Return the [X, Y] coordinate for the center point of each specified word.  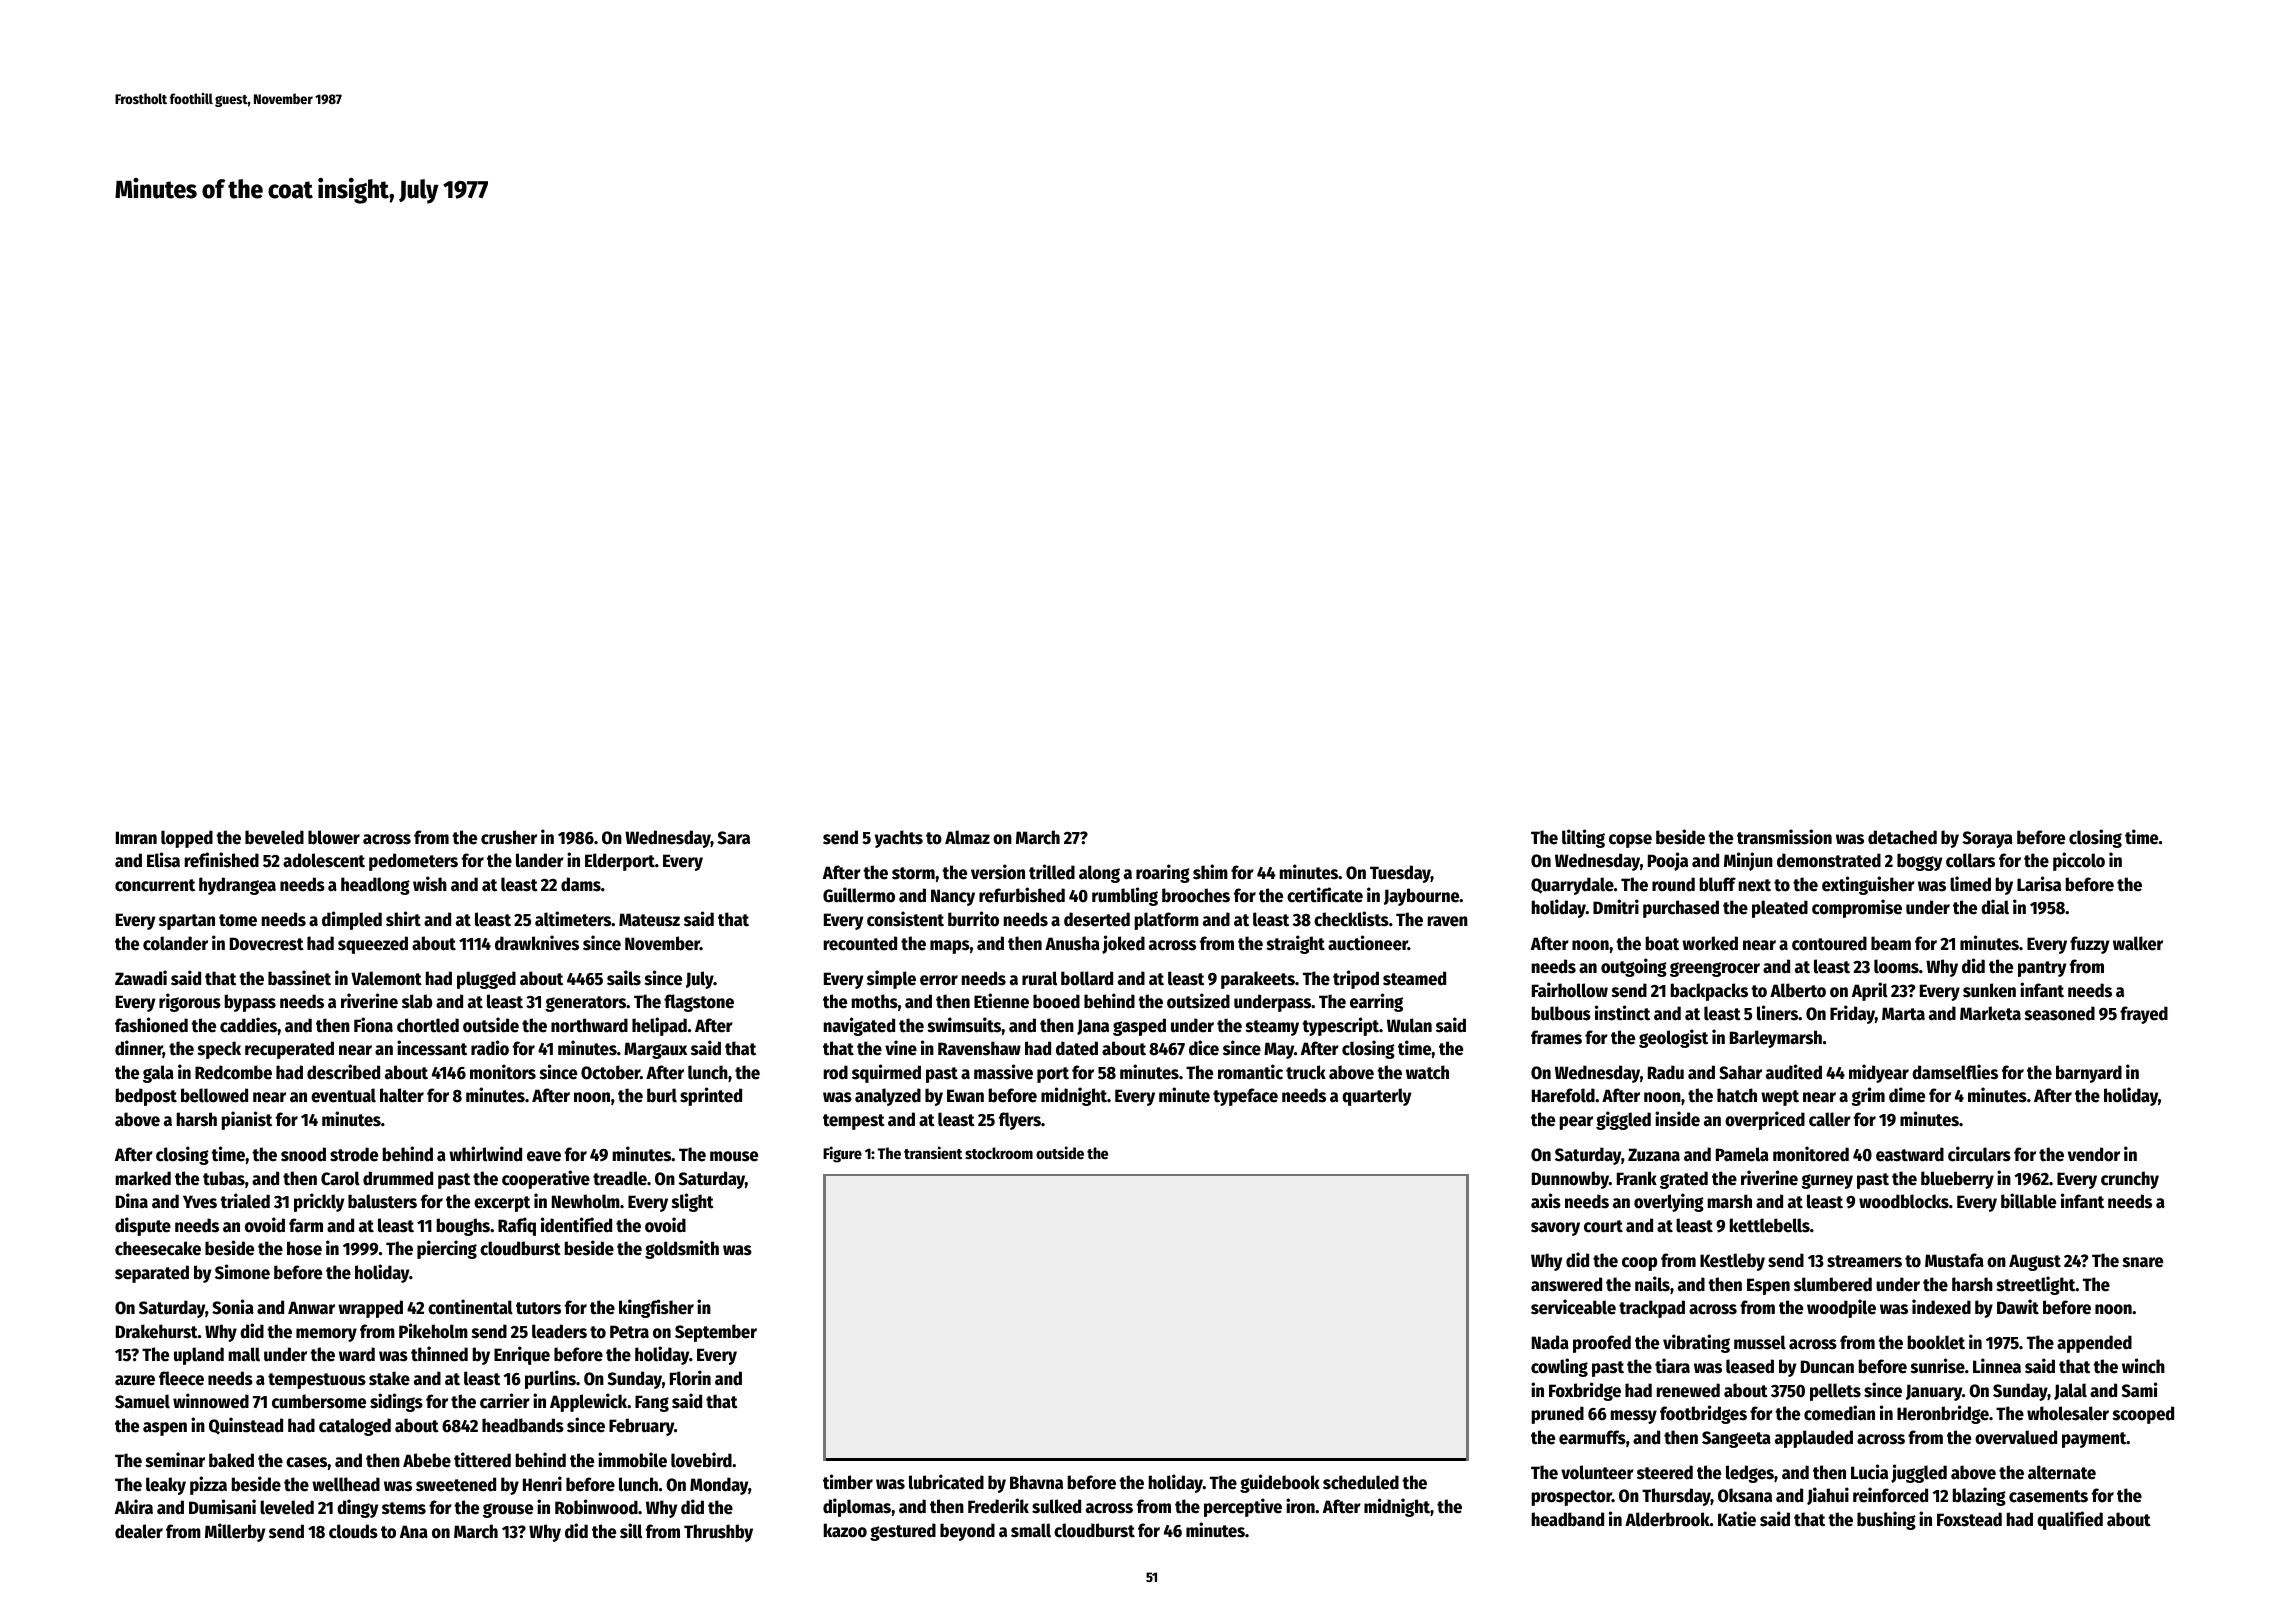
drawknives [537, 943]
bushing [1886, 1520]
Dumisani [222, 1507]
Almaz [967, 837]
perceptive [1243, 1507]
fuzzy [2089, 945]
